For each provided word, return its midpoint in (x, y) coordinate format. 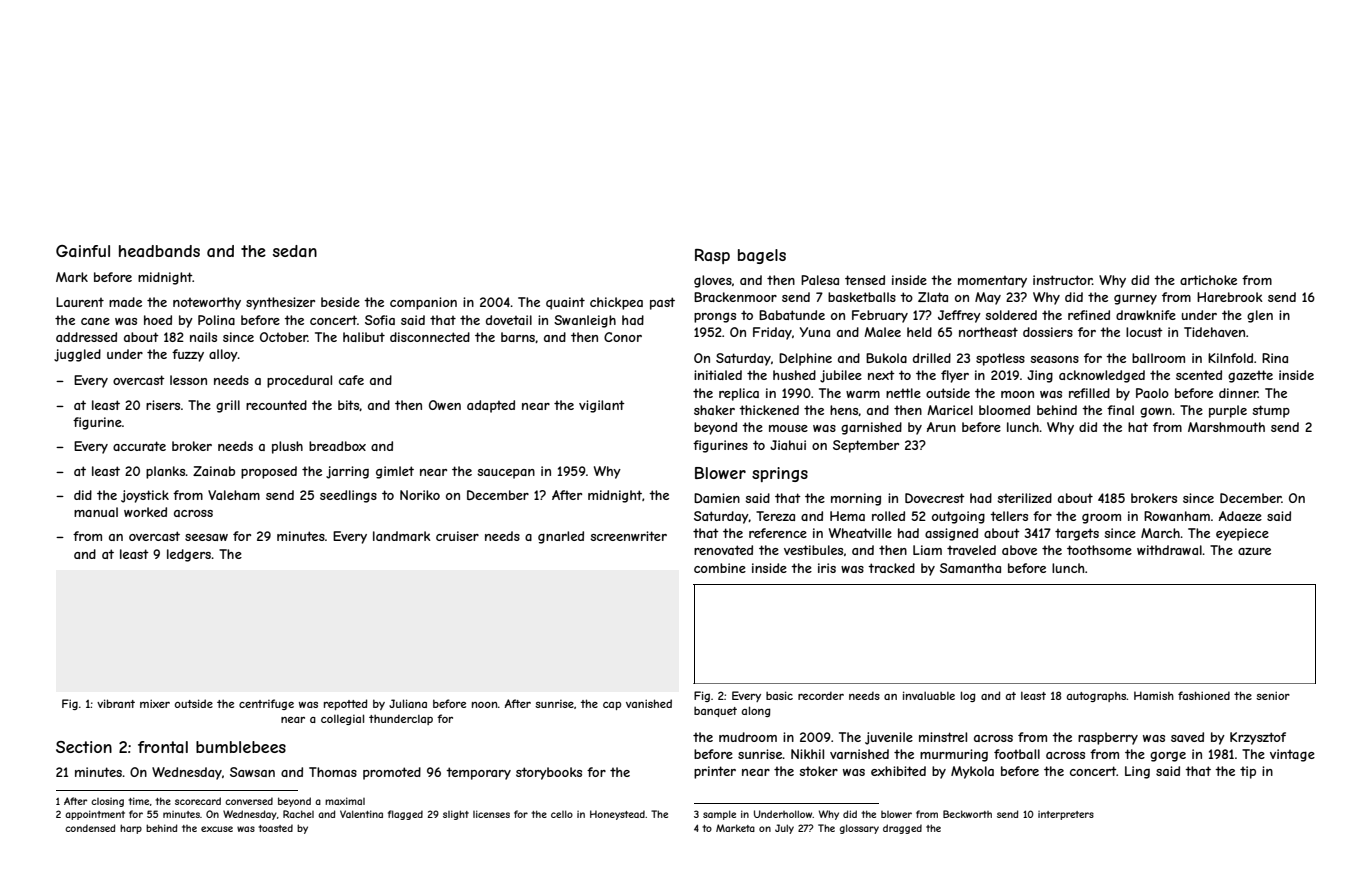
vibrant (116, 703)
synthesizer (280, 303)
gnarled (561, 537)
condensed (90, 828)
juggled (77, 355)
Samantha (970, 568)
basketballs (862, 297)
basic (779, 695)
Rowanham (1177, 516)
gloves (713, 281)
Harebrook (1230, 297)
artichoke (1208, 280)
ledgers (189, 555)
